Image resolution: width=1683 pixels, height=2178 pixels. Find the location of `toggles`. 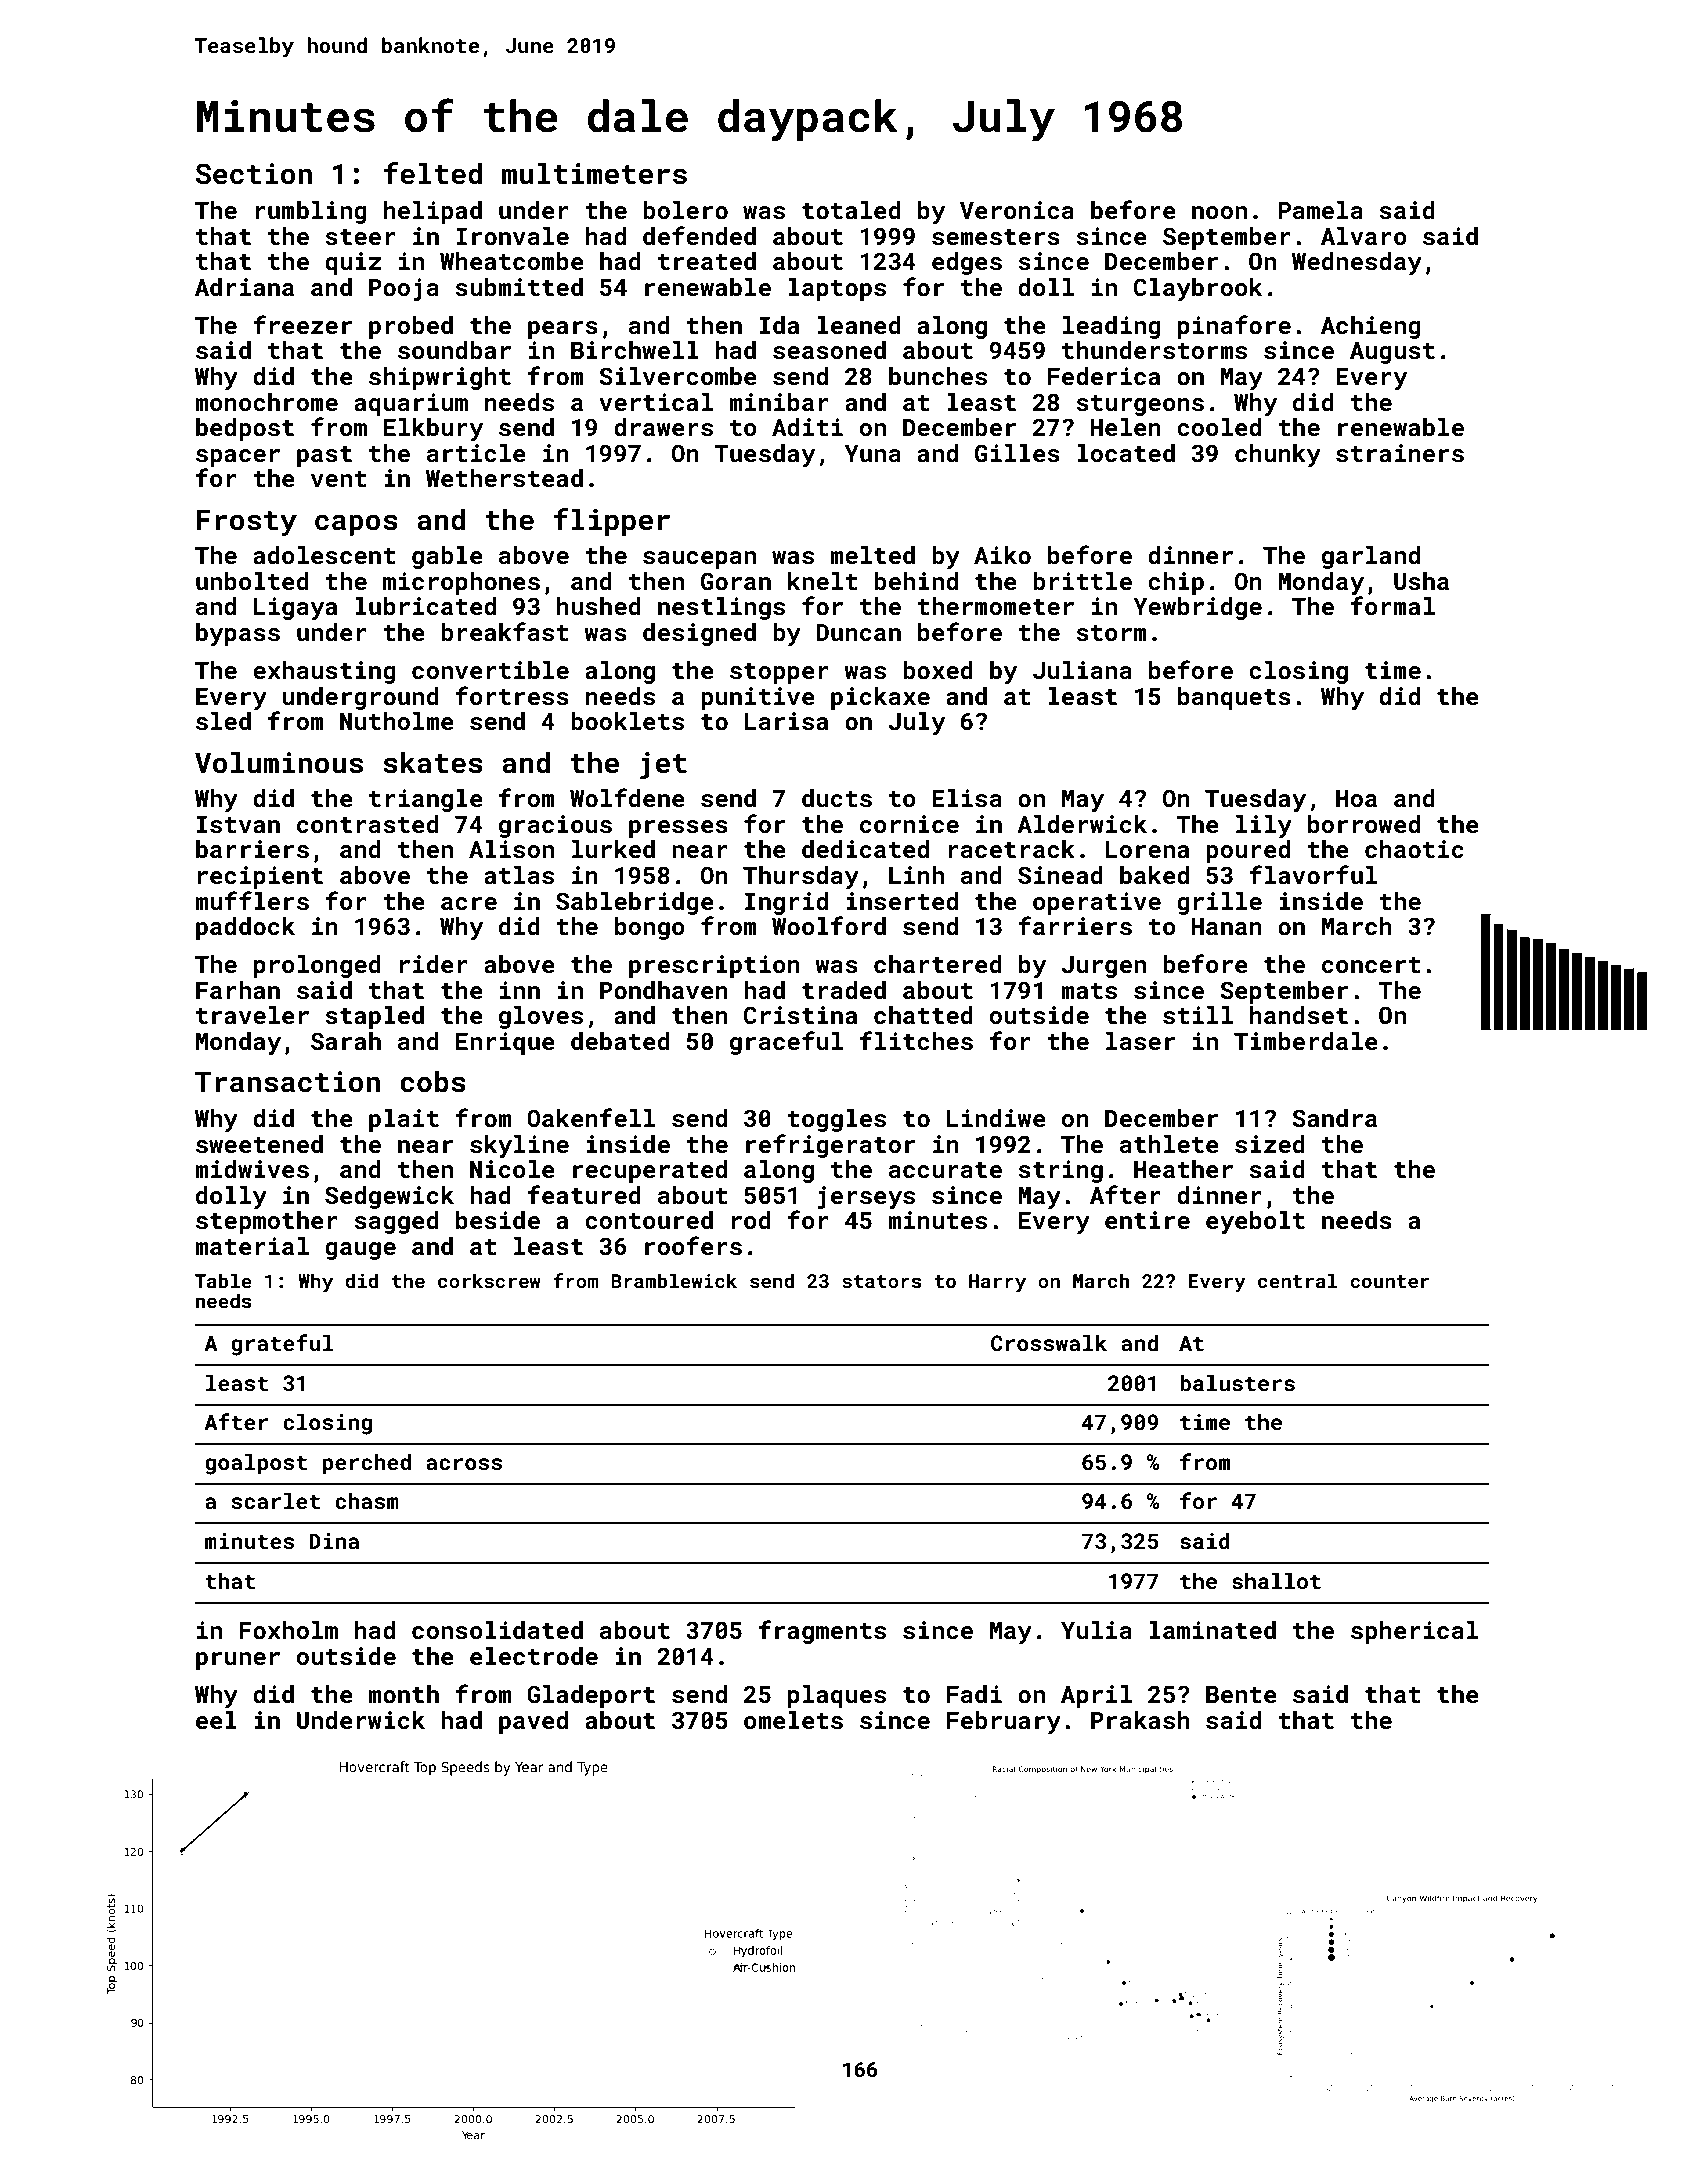

toggles is located at coordinates (836, 1120).
